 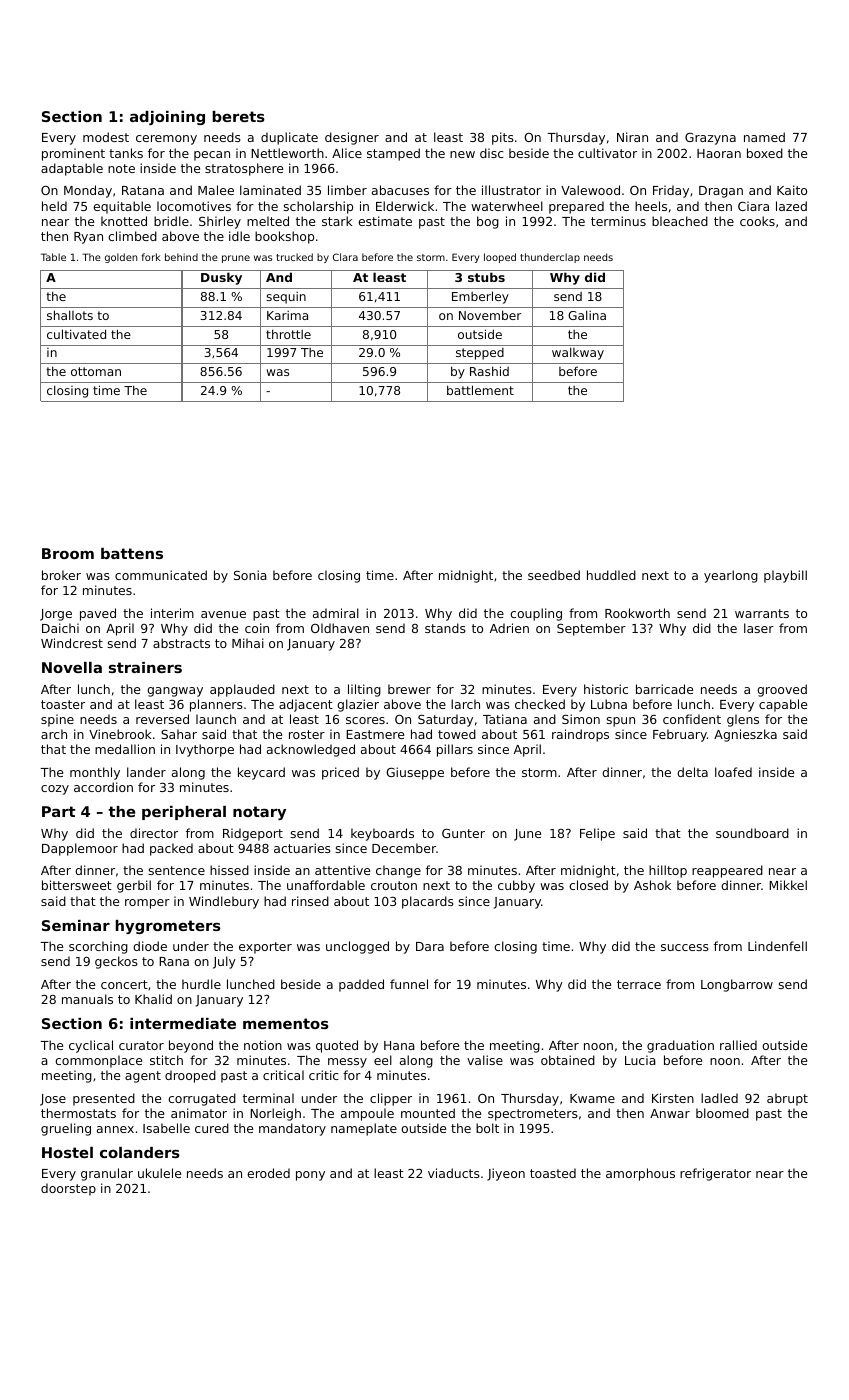 I want to click on padded, so click(x=361, y=985).
